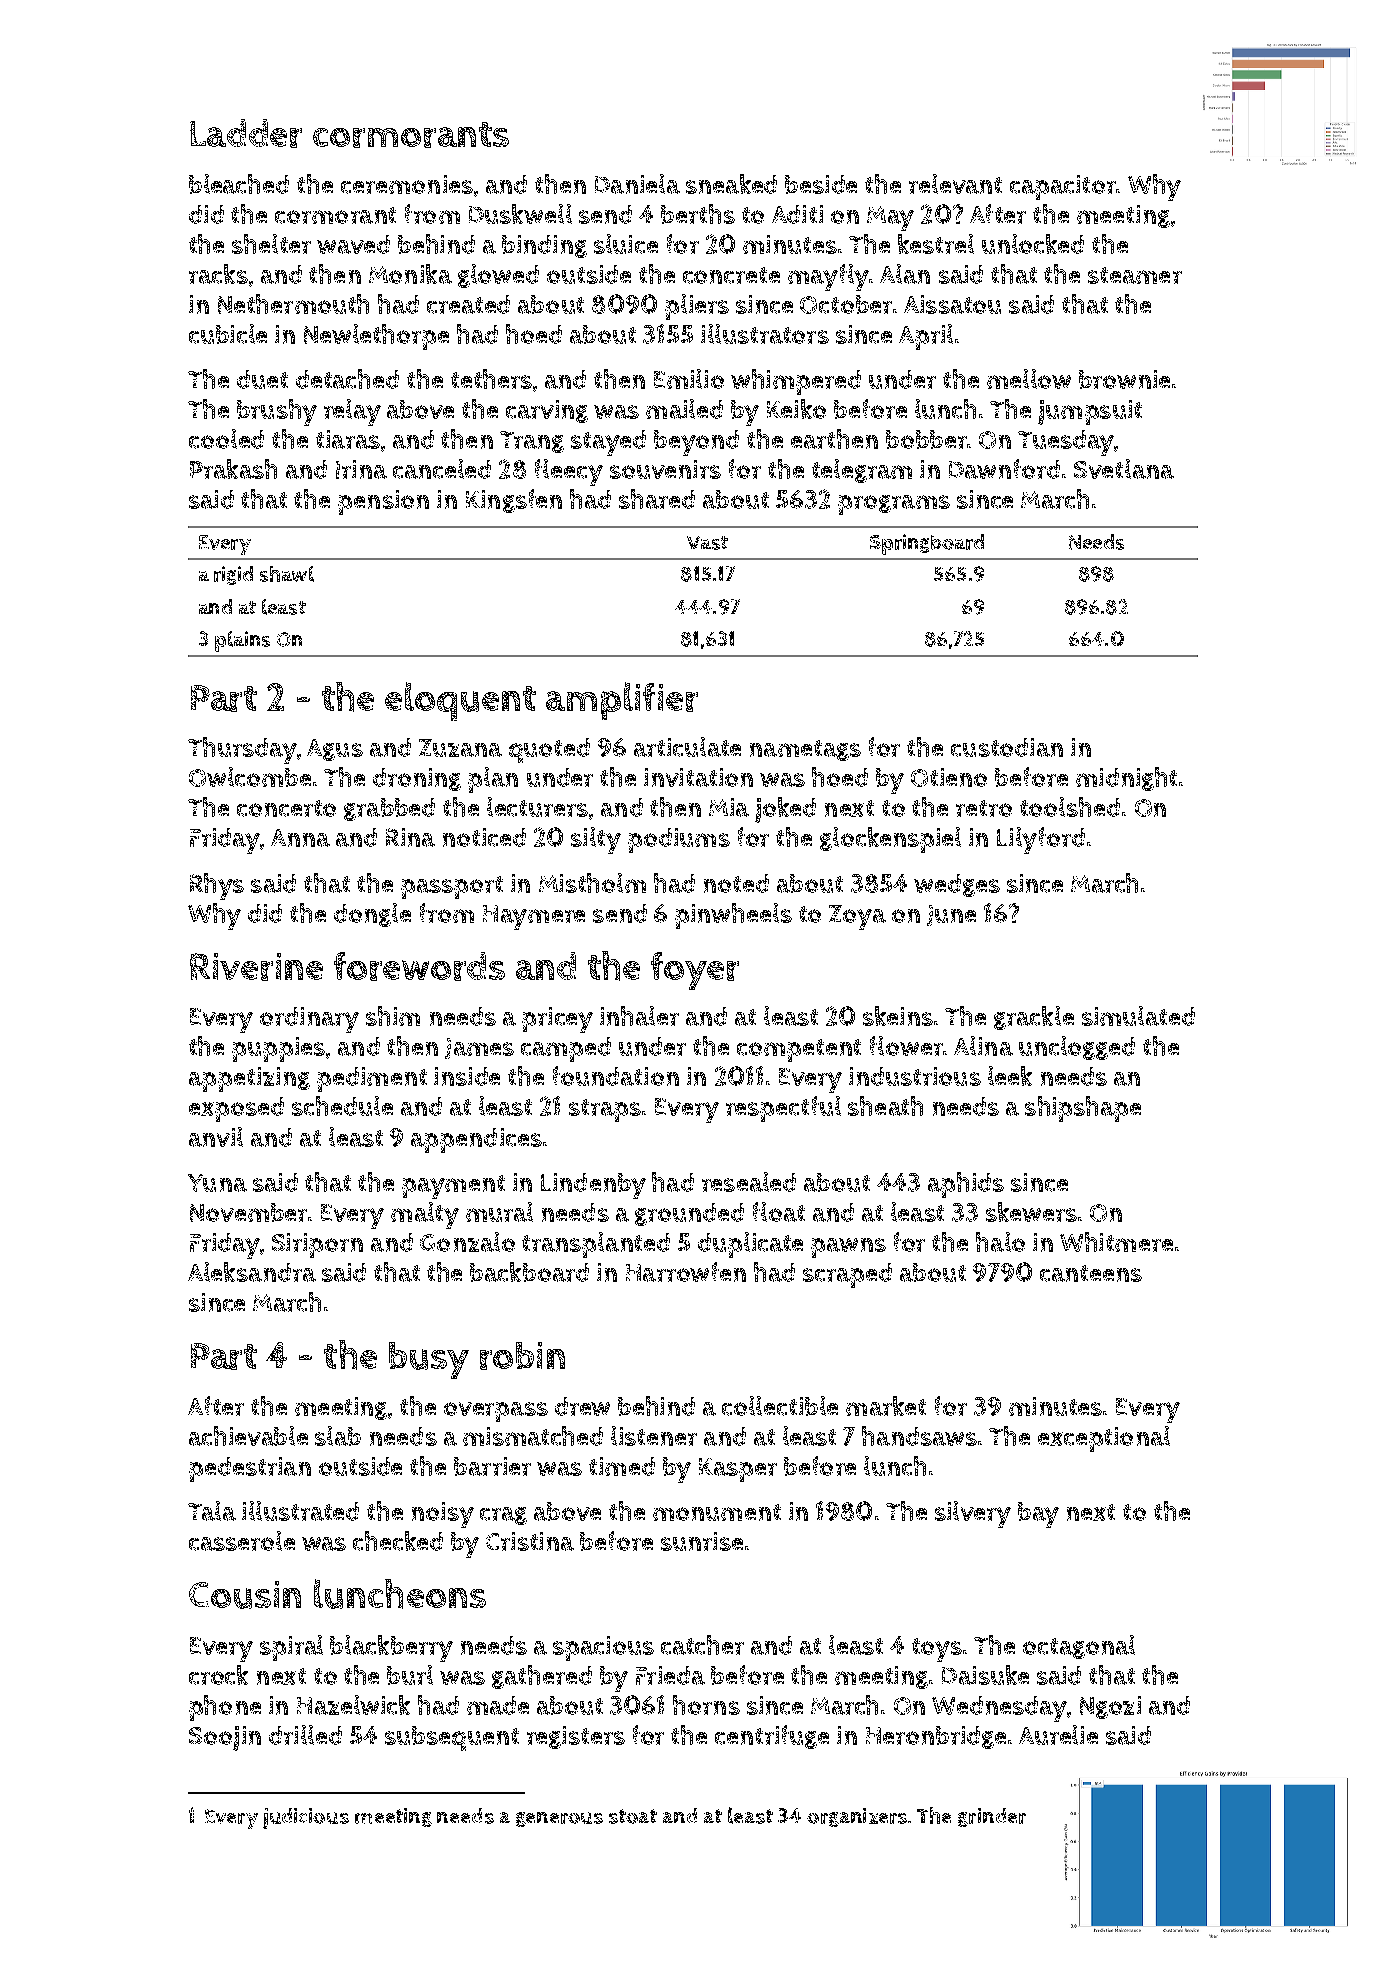 Image resolution: width=1386 pixels, height=1969 pixels. I want to click on Nethermouth, so click(293, 304).
